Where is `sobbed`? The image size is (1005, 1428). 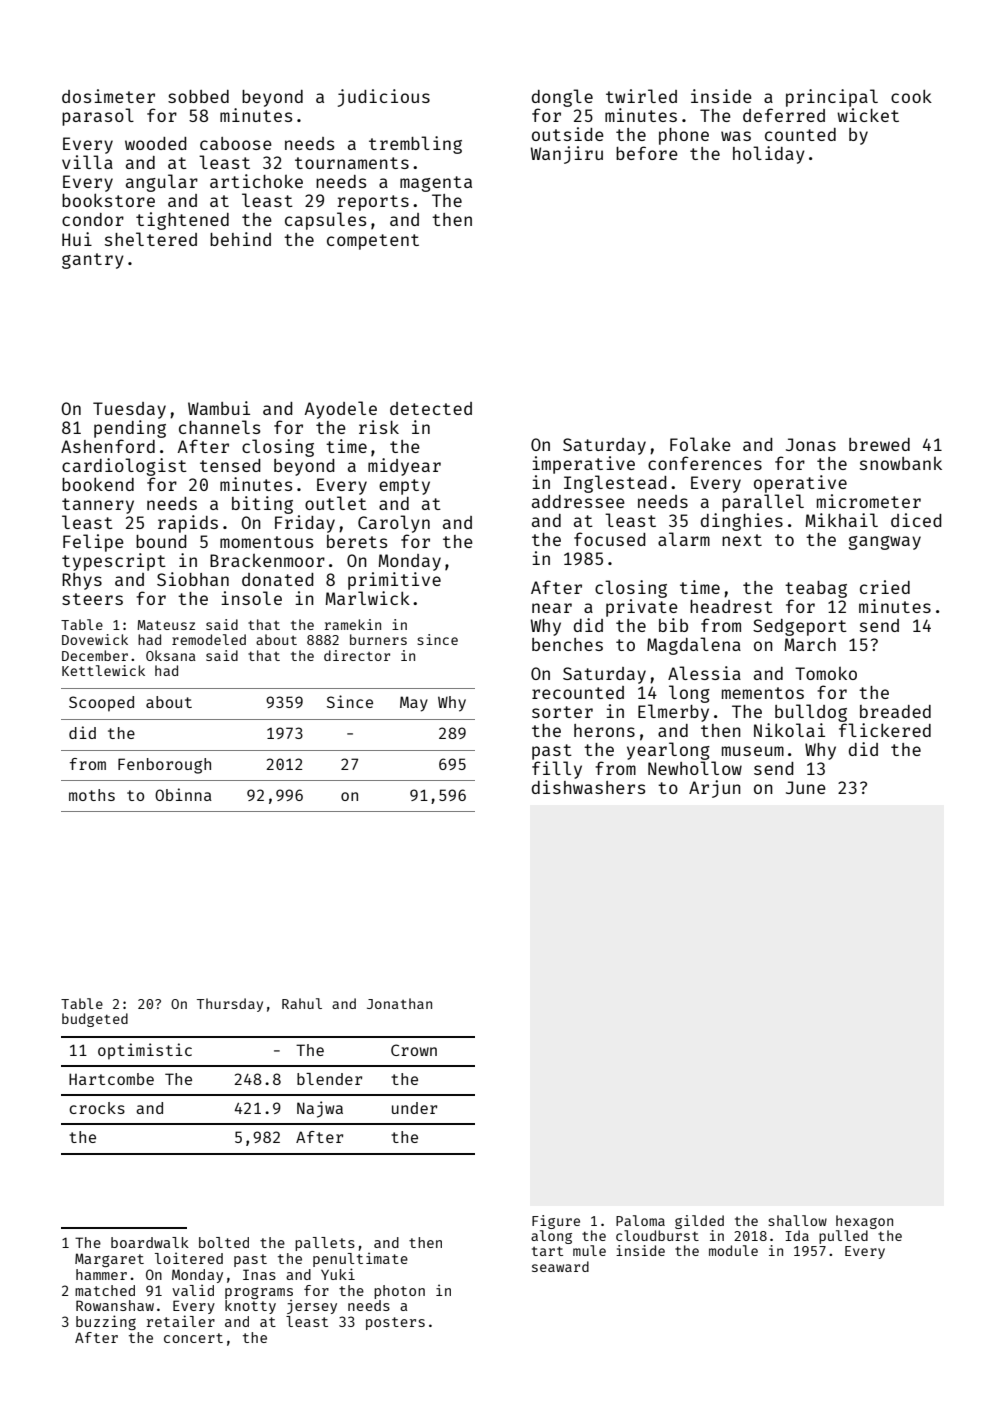 sobbed is located at coordinates (198, 96).
